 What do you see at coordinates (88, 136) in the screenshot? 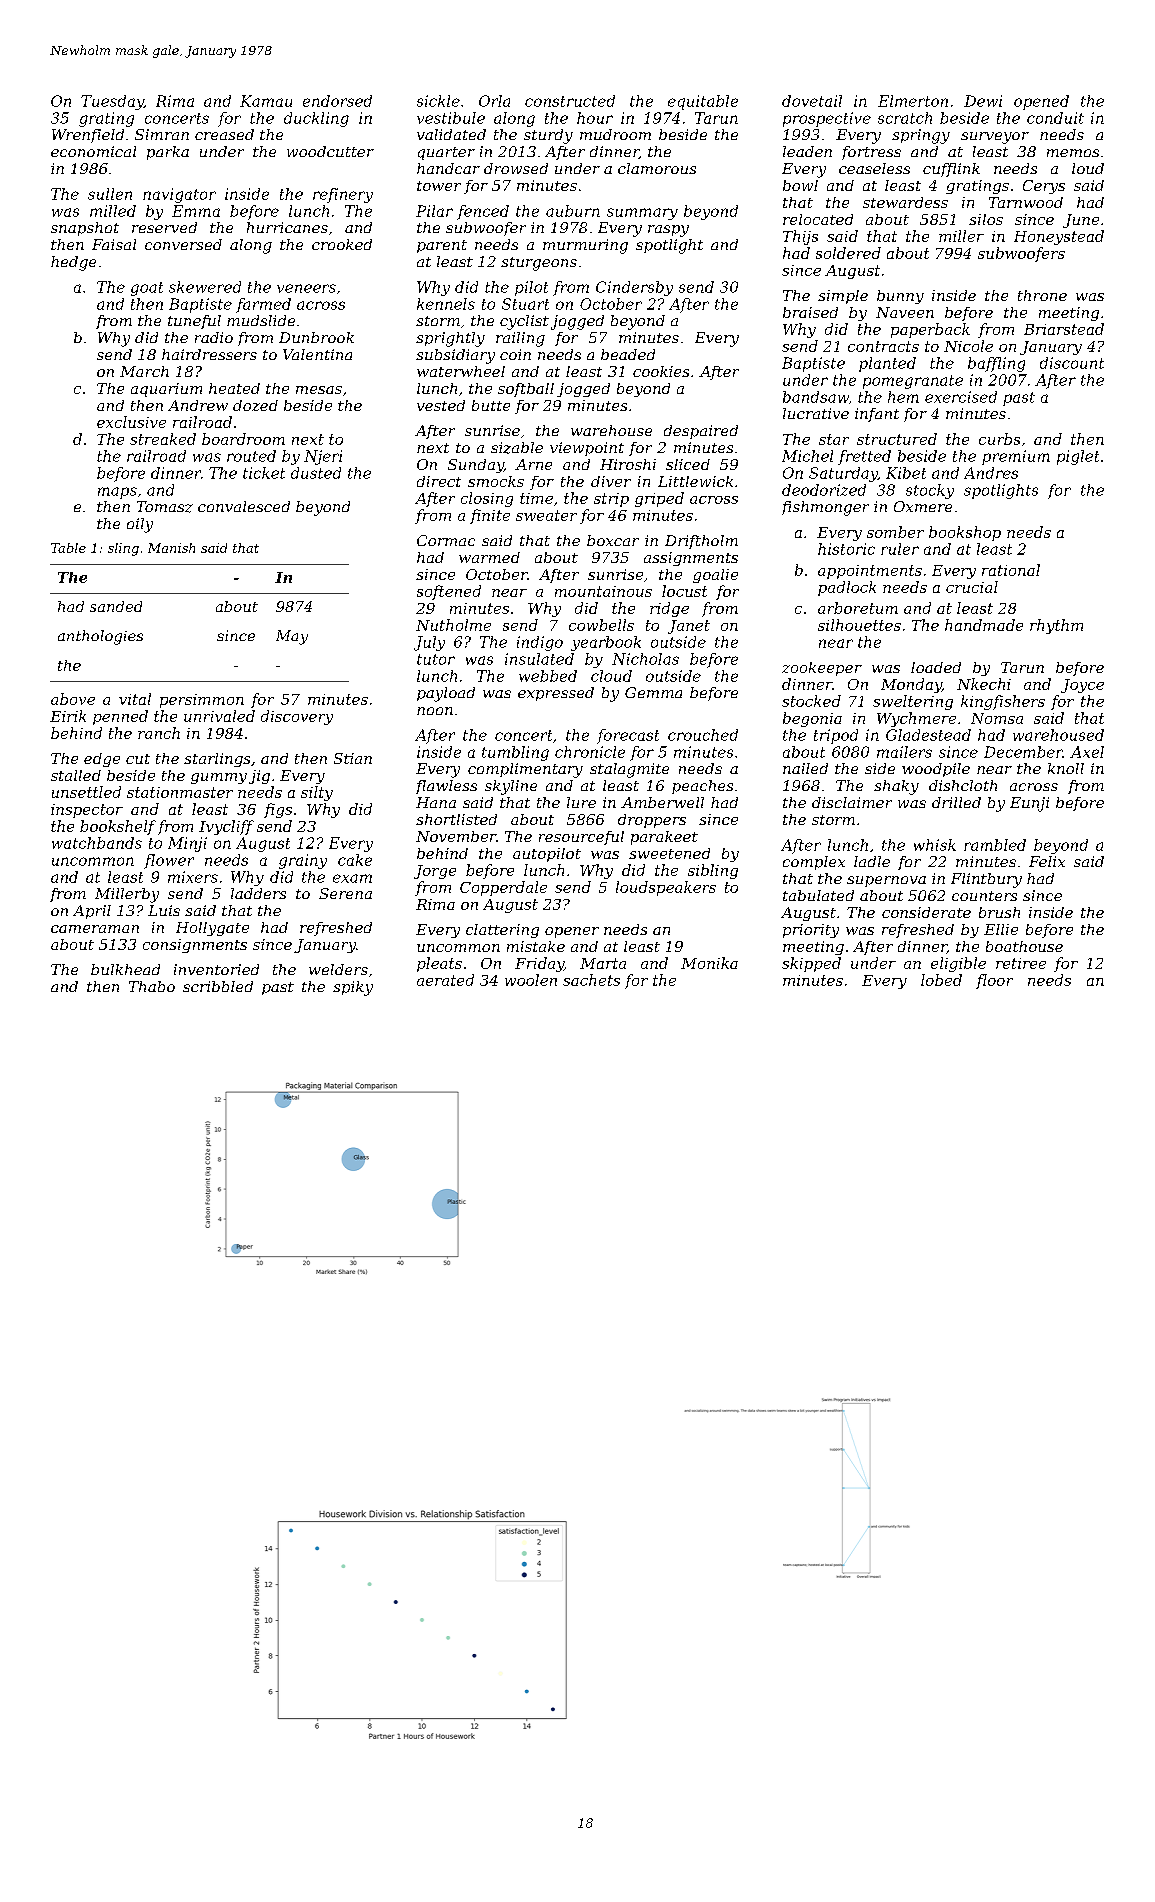
I see `Wrenfield` at bounding box center [88, 136].
